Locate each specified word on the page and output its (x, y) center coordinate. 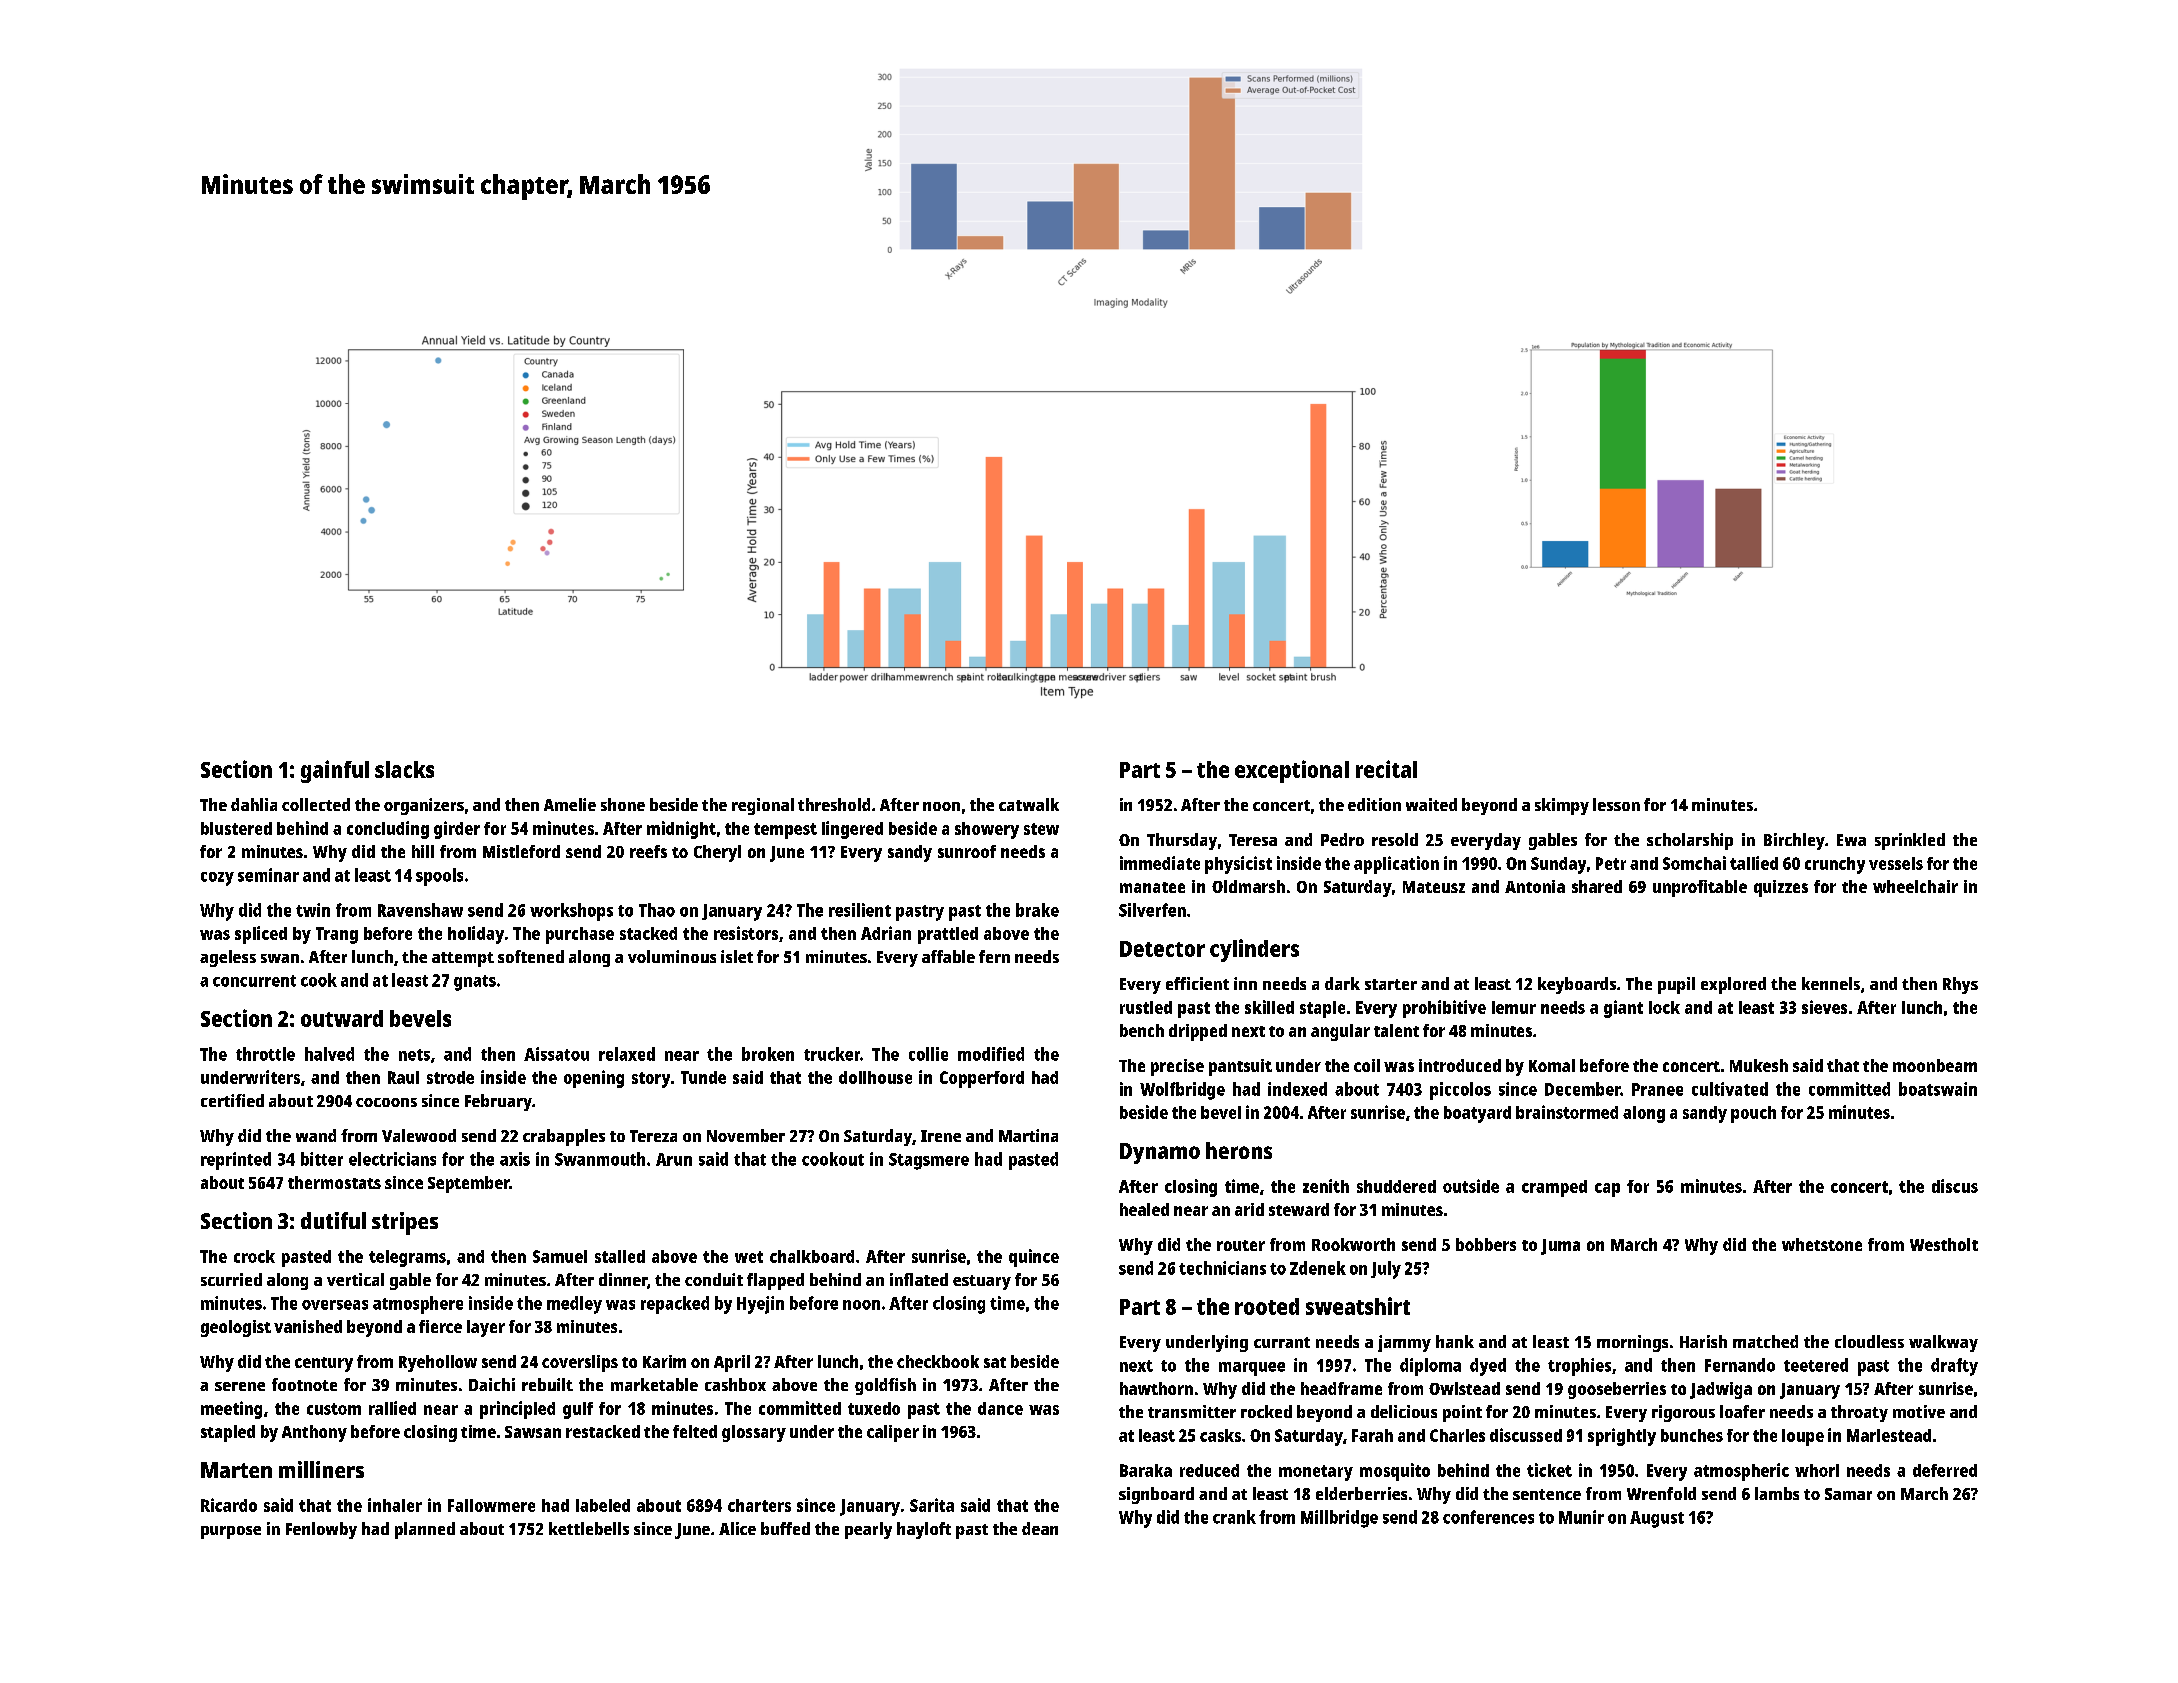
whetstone (1822, 1244)
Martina (1028, 1135)
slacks (404, 769)
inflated (919, 1279)
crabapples (564, 1137)
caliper (893, 1433)
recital (1386, 769)
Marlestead (1889, 1435)
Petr (1611, 863)
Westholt (1944, 1244)
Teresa (1253, 840)
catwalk (1029, 804)
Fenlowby (321, 1530)
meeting (231, 1410)
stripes (405, 1223)
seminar (268, 875)
